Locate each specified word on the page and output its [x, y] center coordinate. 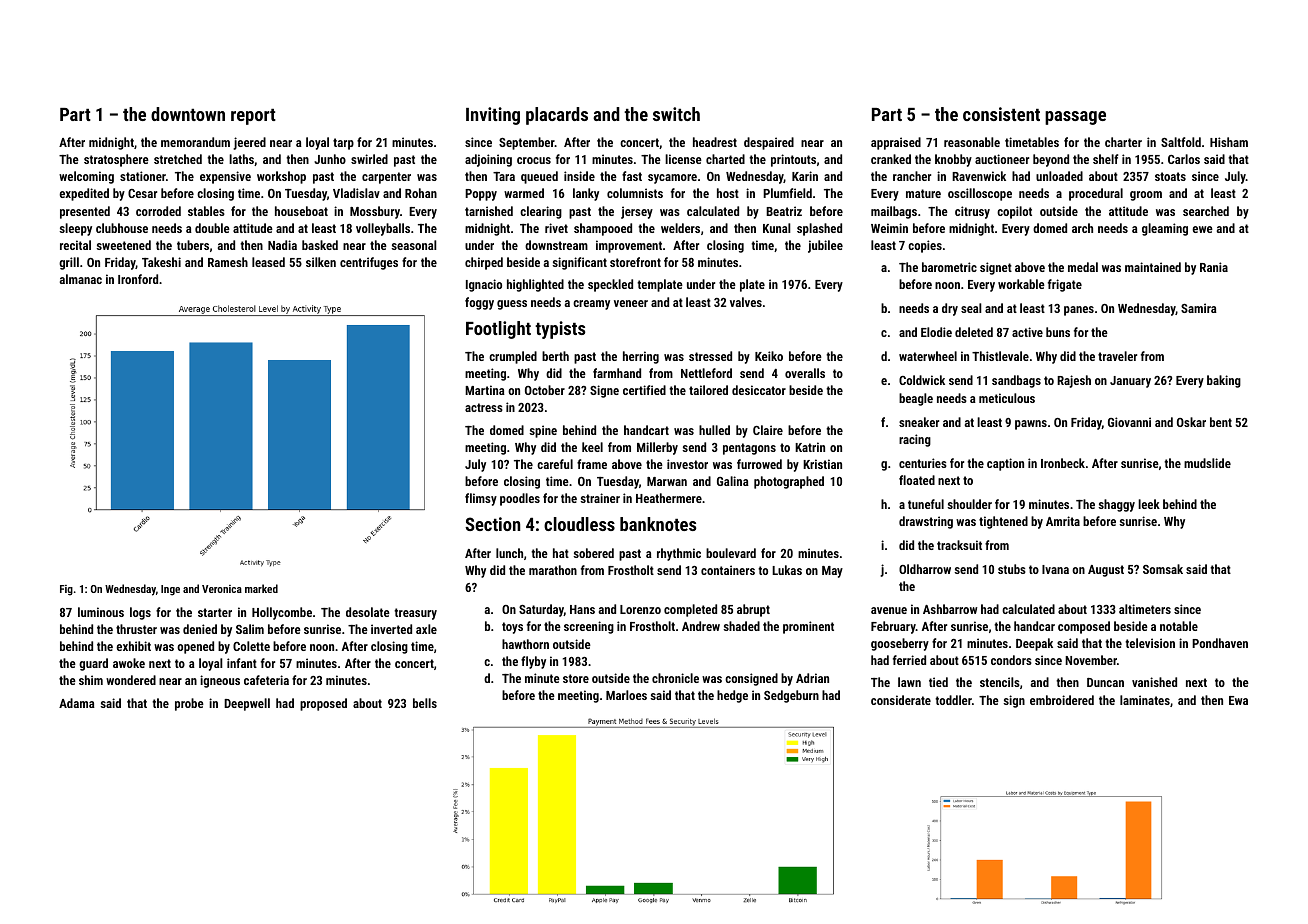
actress [484, 407]
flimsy [481, 499]
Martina [485, 390]
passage [1075, 118]
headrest [715, 142]
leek [1149, 504]
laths [241, 159]
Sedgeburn [791, 696]
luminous [101, 612]
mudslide [1207, 463]
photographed [789, 482]
